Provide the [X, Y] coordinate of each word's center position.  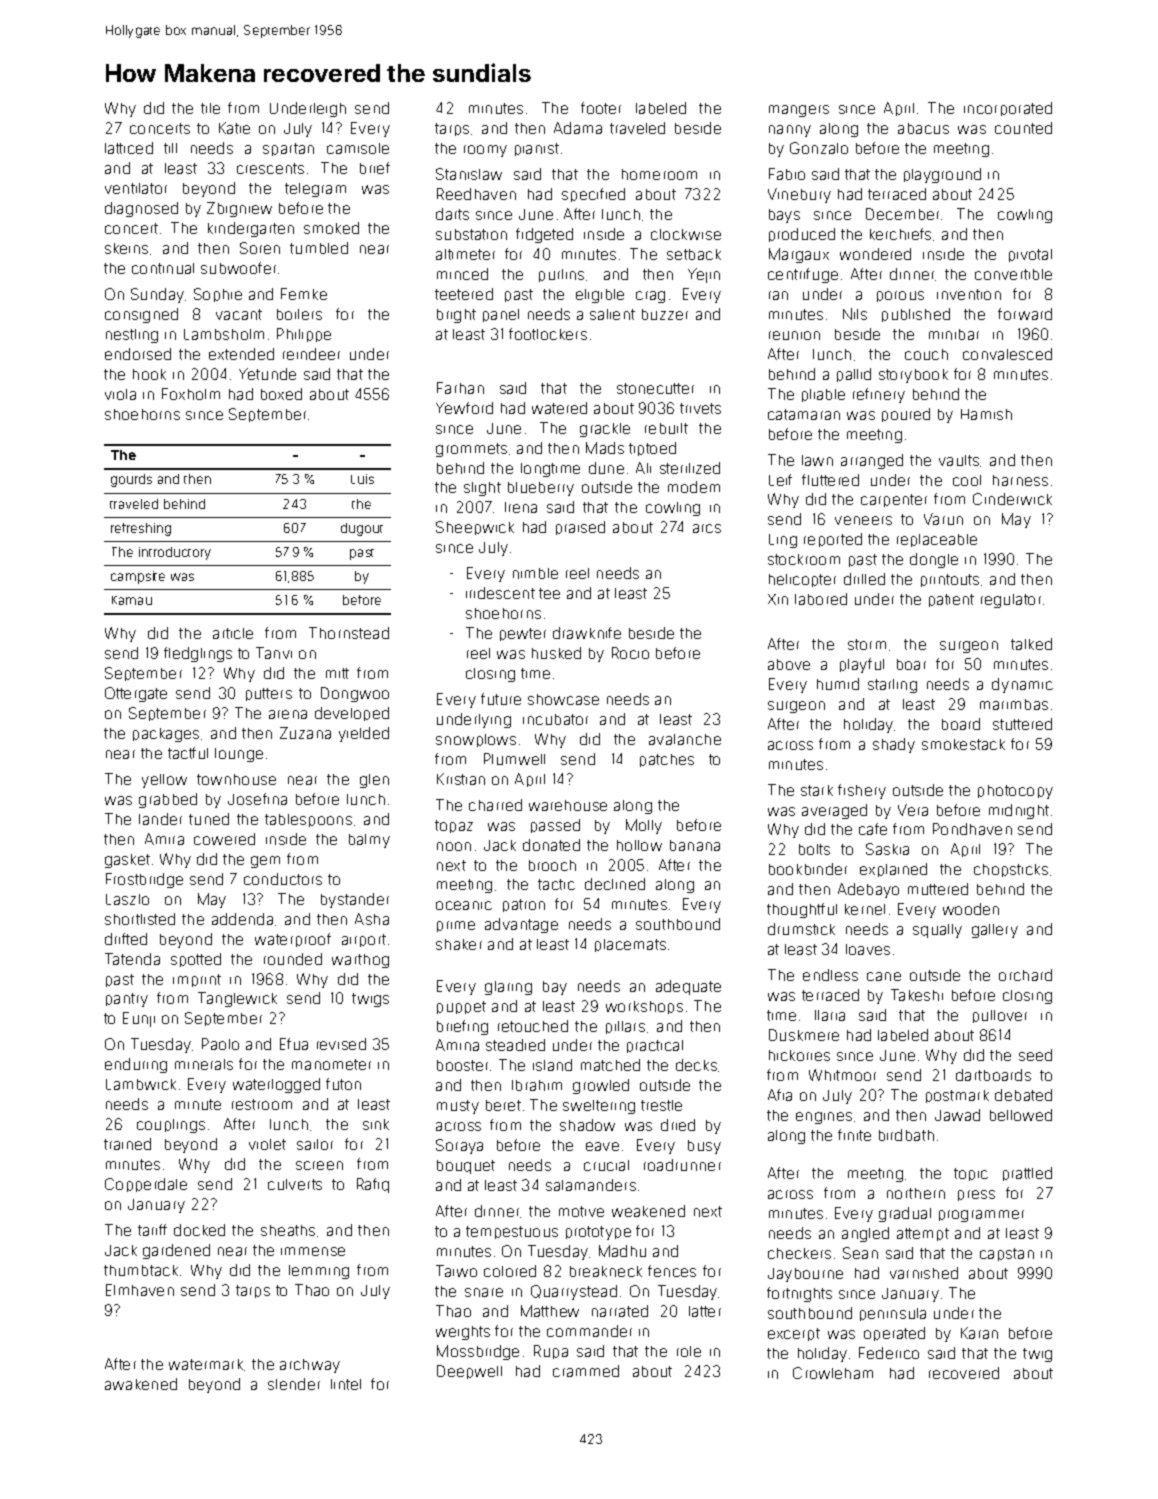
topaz [454, 826]
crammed [586, 1371]
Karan [979, 1333]
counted [1023, 128]
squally [937, 931]
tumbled [319, 248]
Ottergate [136, 694]
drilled [864, 579]
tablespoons [308, 820]
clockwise [686, 234]
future [501, 699]
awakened [141, 1384]
